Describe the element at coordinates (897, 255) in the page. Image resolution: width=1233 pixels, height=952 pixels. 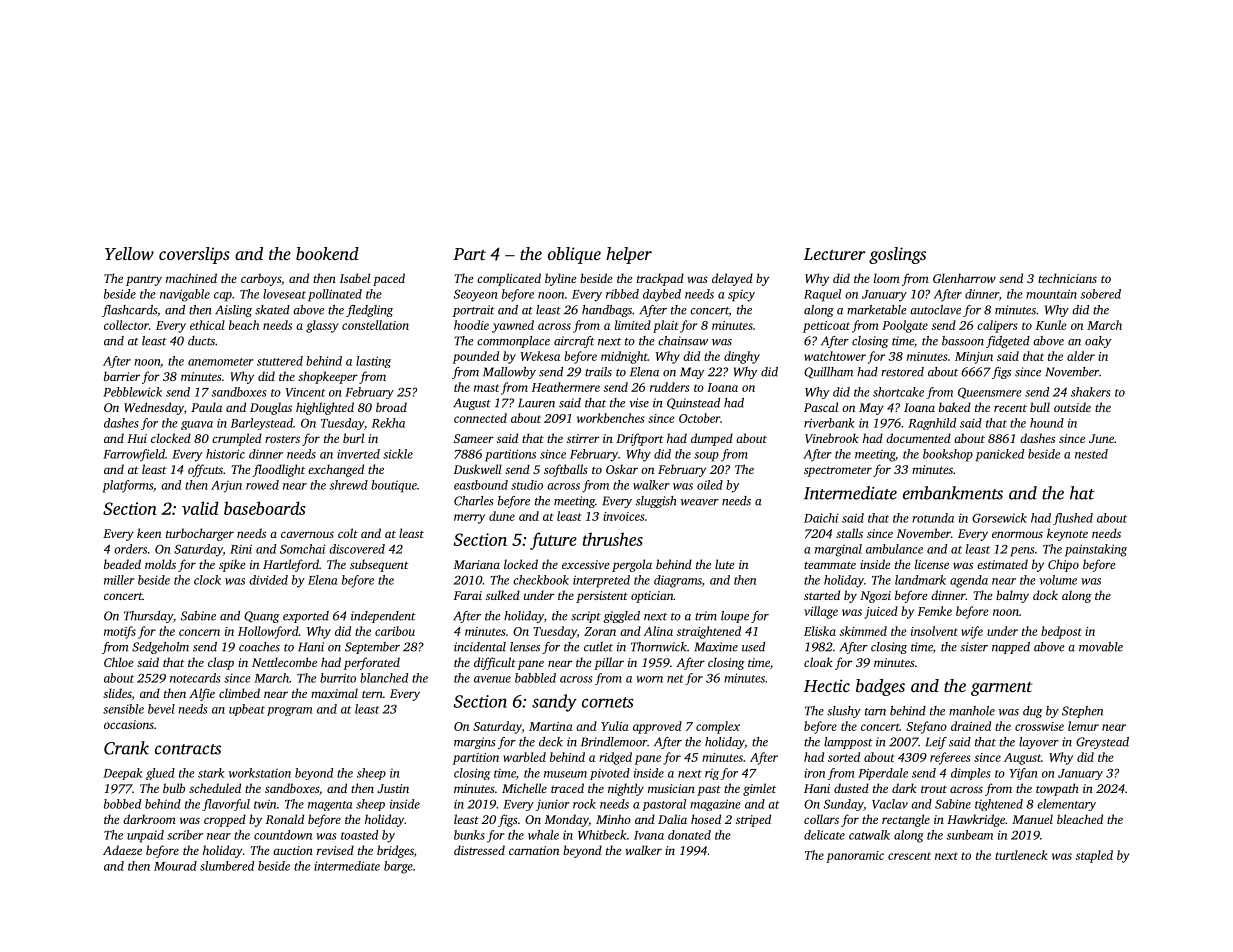
I see `goslings` at that location.
